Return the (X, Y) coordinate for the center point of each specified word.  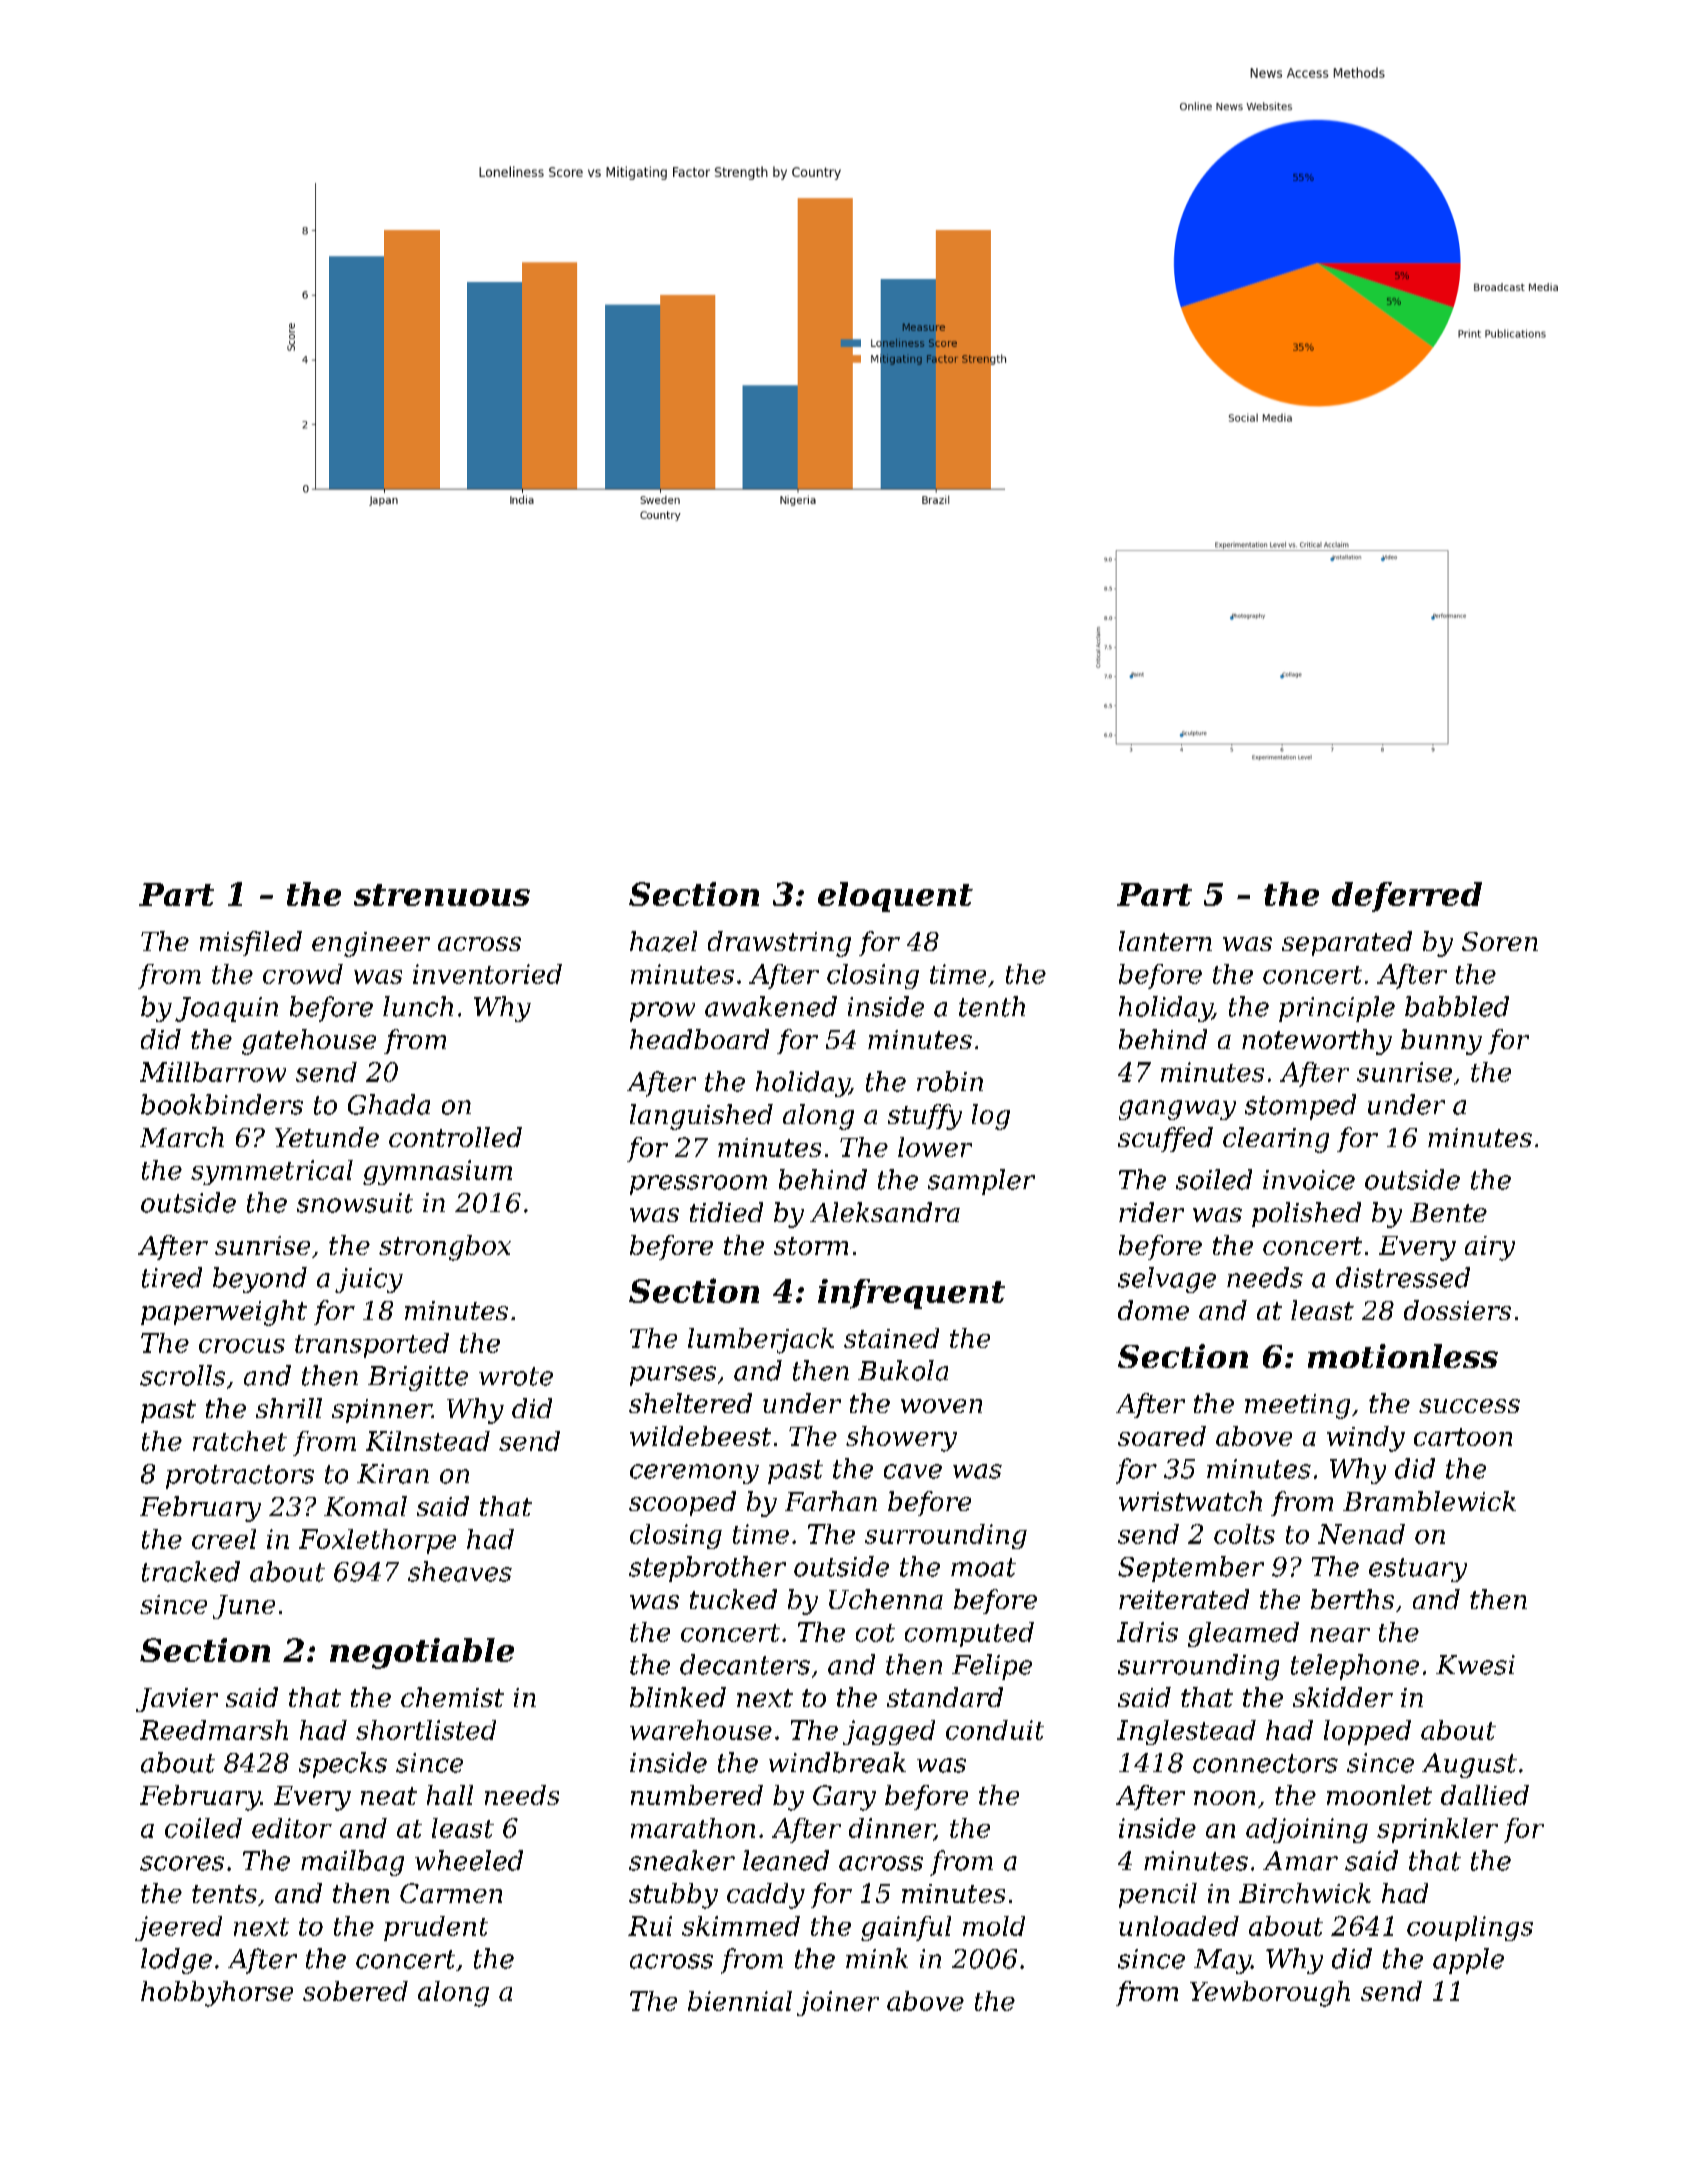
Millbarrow (213, 1072)
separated (1347, 943)
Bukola (903, 1370)
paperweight (224, 1313)
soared (1162, 1436)
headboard (699, 1039)
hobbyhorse (217, 1994)
